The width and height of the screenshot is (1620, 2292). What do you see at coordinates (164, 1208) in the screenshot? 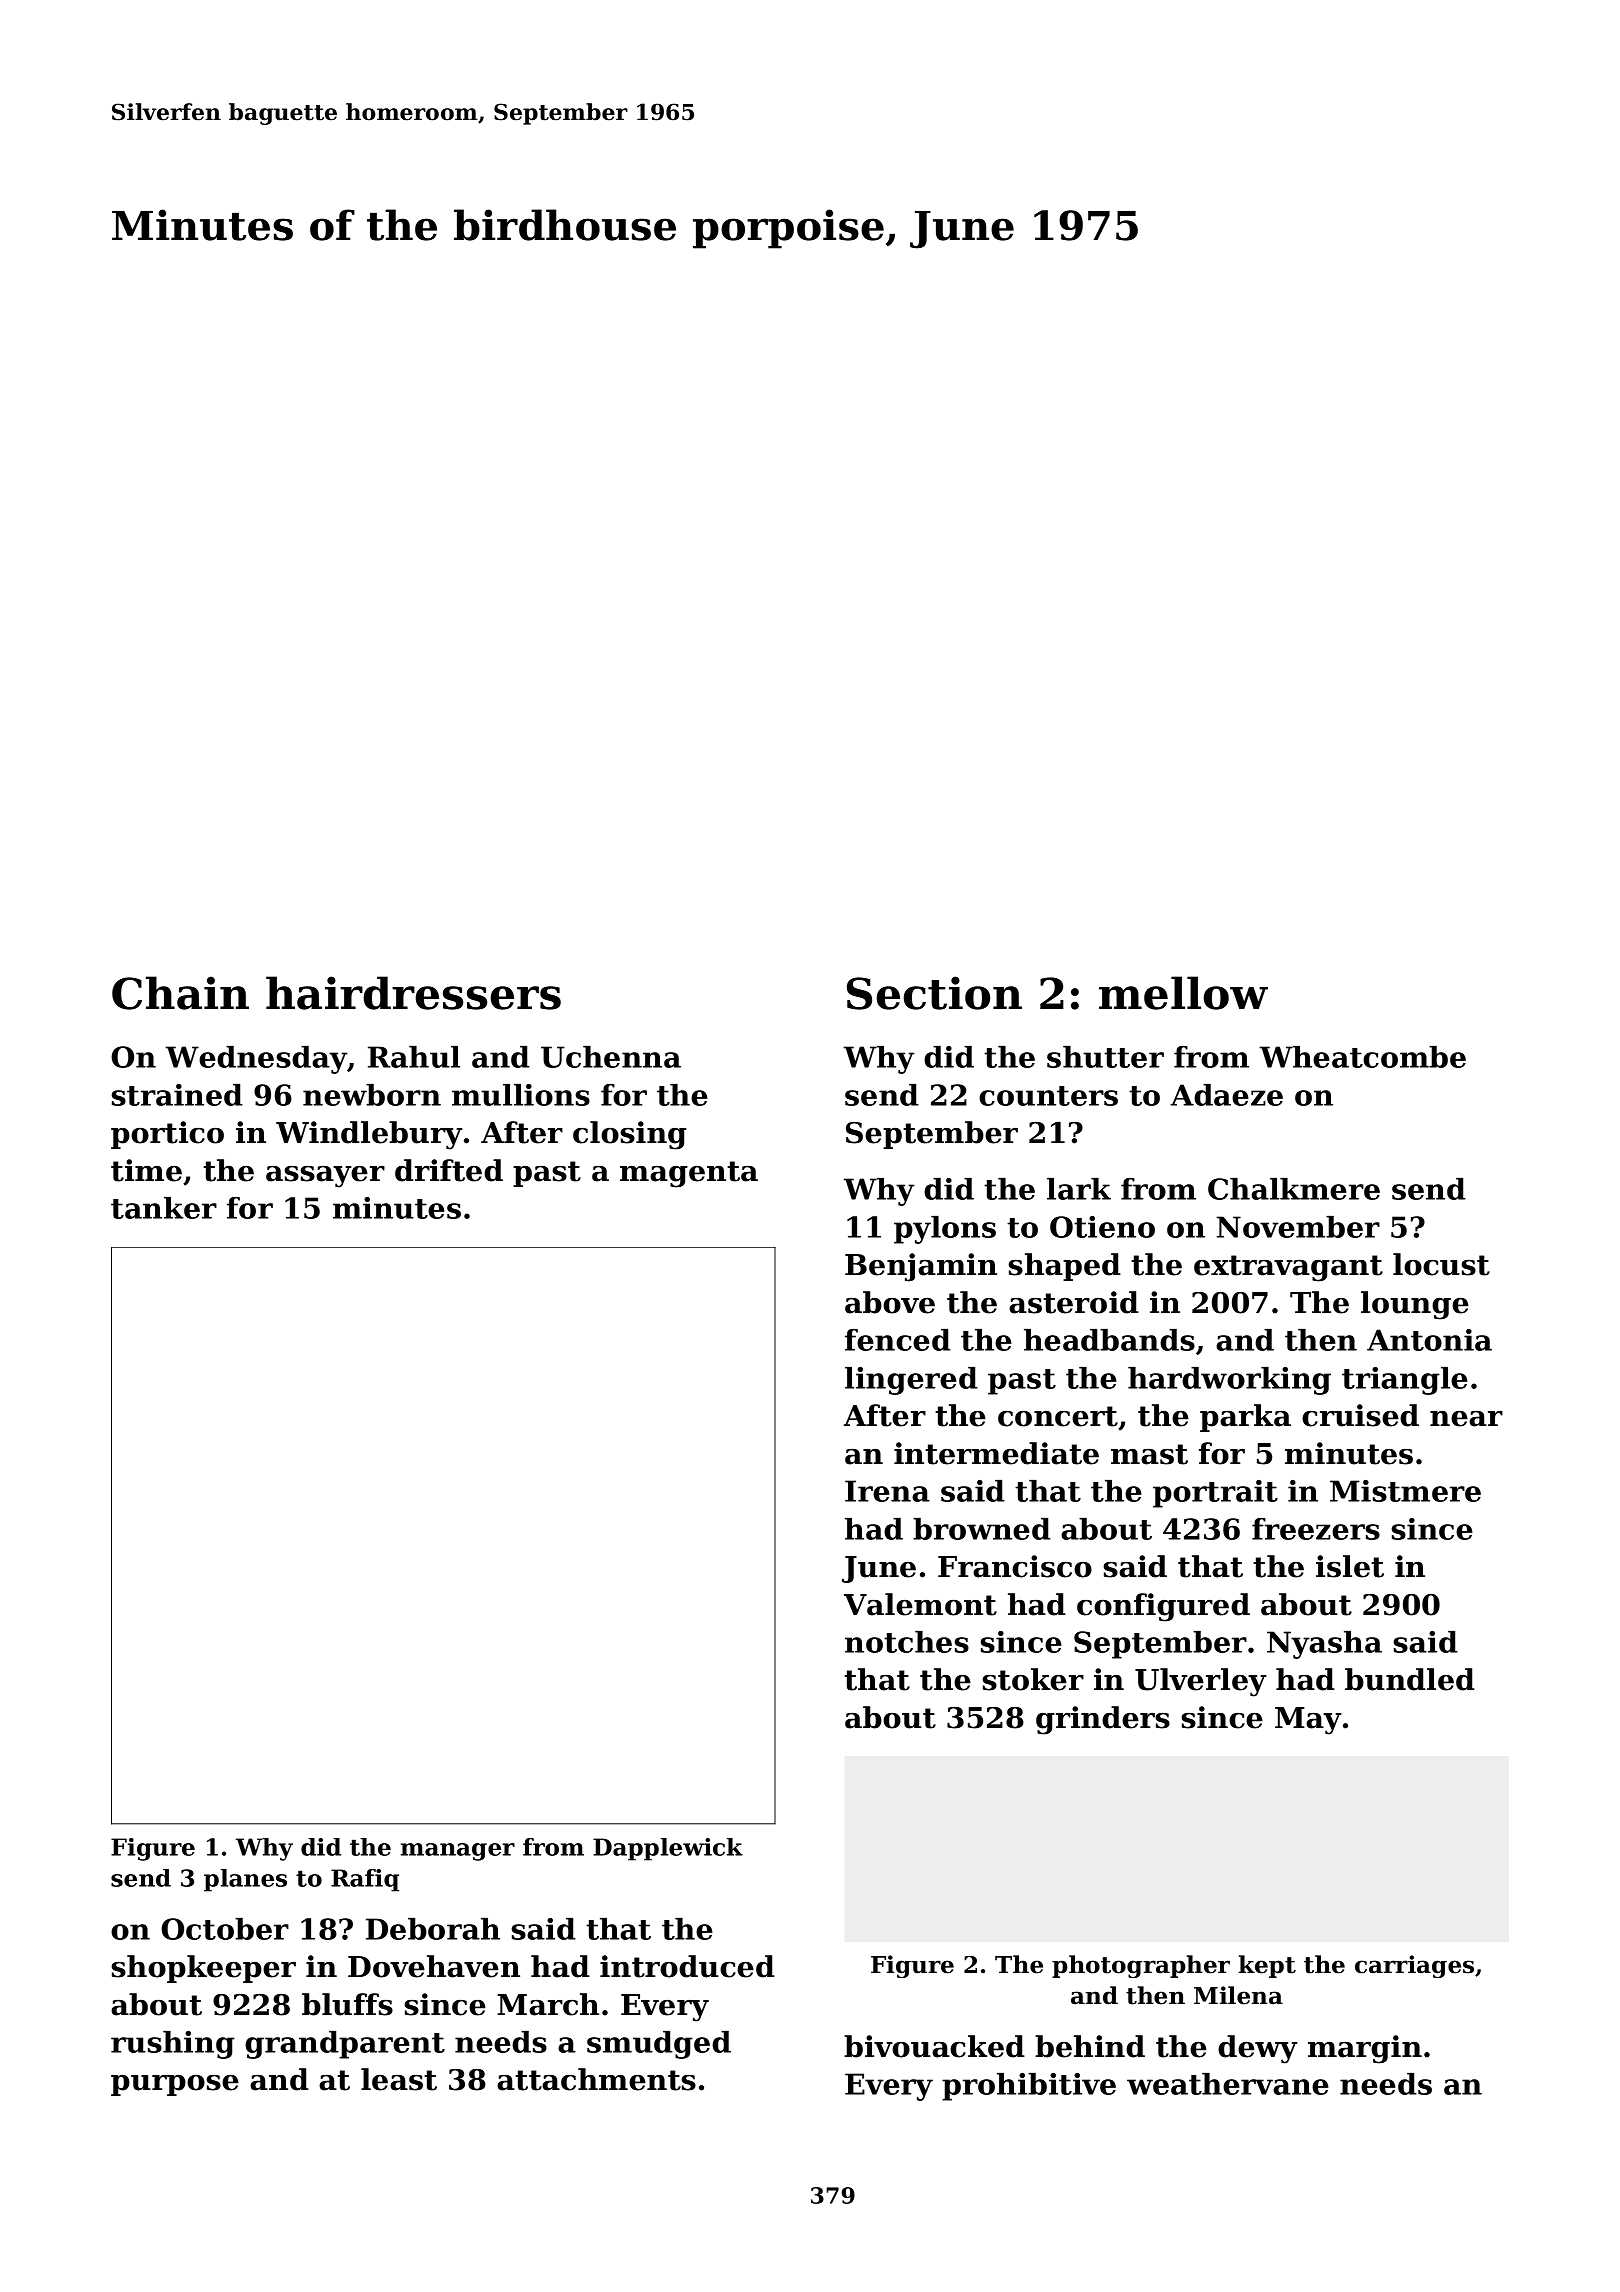
I see `tanker` at bounding box center [164, 1208].
